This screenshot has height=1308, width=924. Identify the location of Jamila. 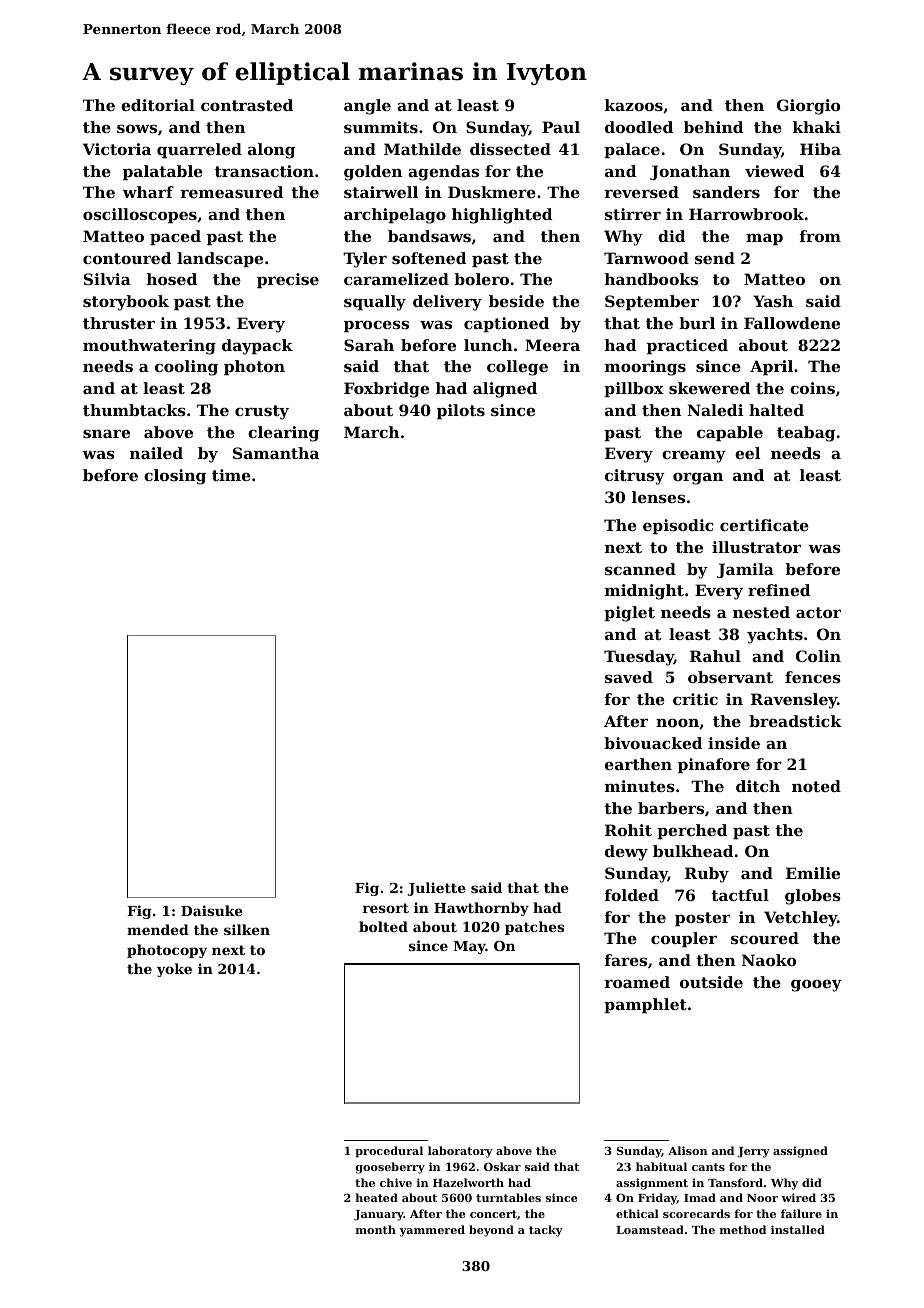
(745, 570).
